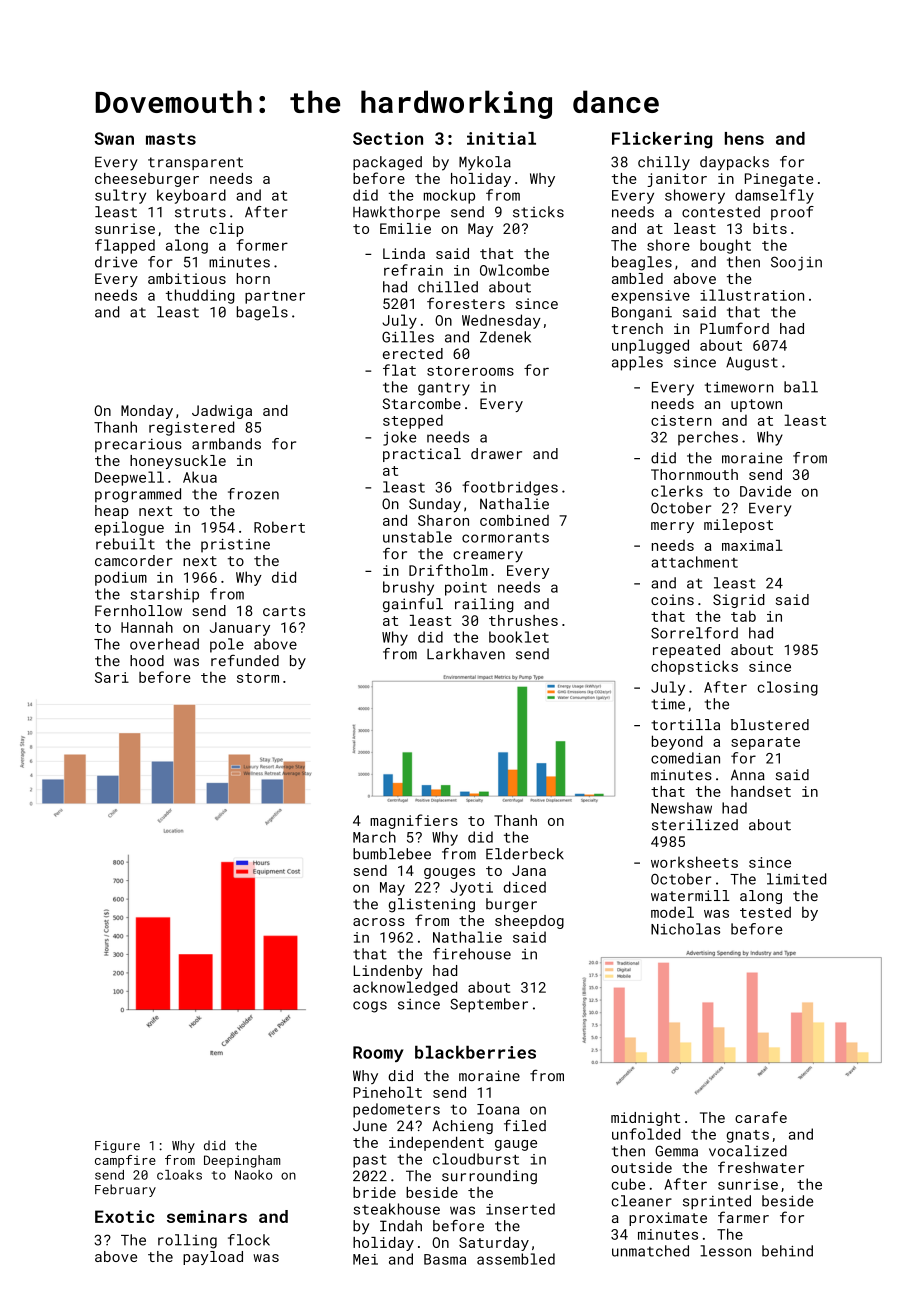 This document has height=1308, width=924. I want to click on Basma, so click(445, 1259).
